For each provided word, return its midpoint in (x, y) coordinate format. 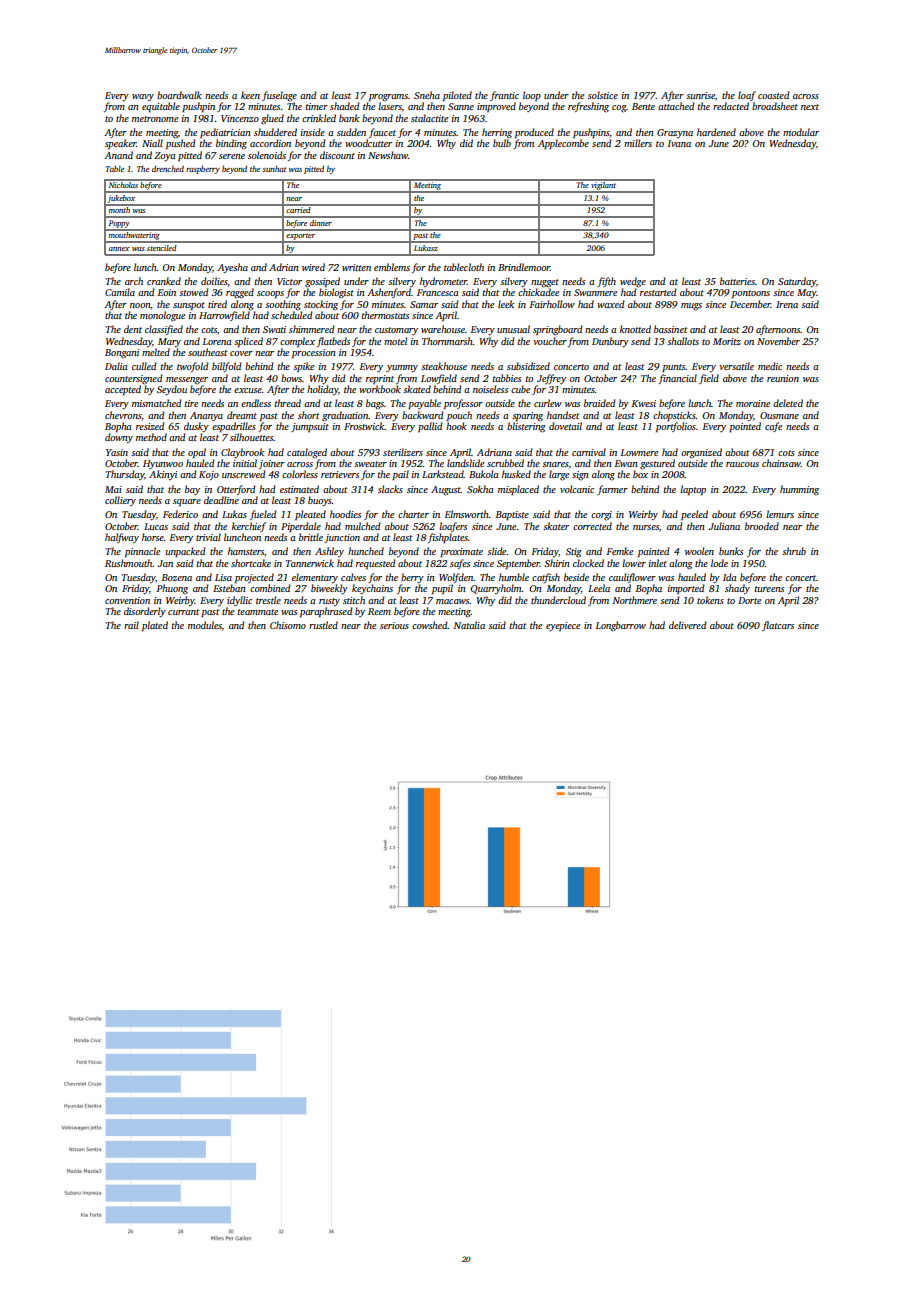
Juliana (724, 526)
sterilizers (403, 452)
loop (532, 96)
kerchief (249, 527)
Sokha (480, 489)
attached (676, 106)
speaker (121, 144)
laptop (693, 490)
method (151, 437)
